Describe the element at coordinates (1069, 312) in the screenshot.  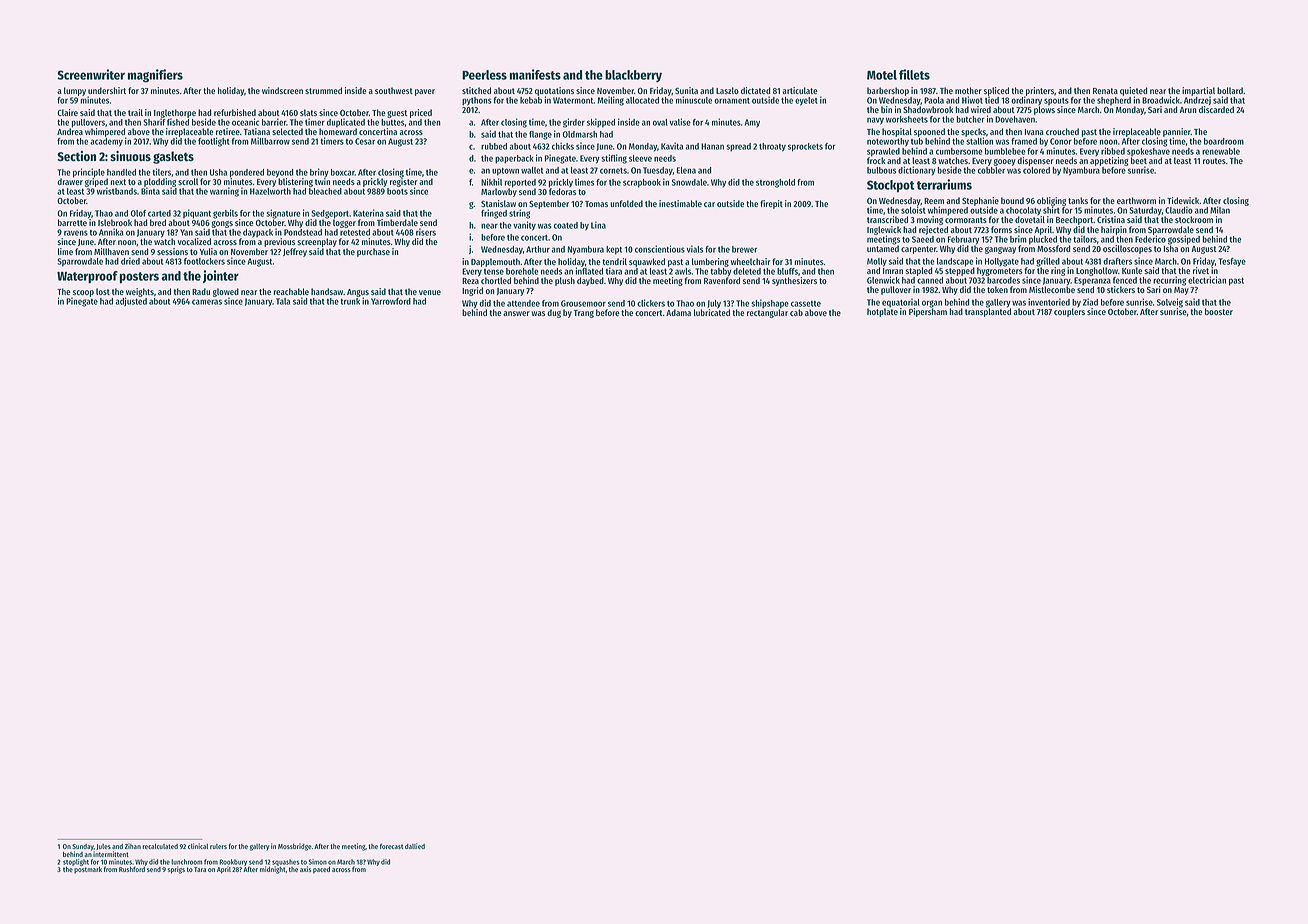
I see `couplers` at that location.
